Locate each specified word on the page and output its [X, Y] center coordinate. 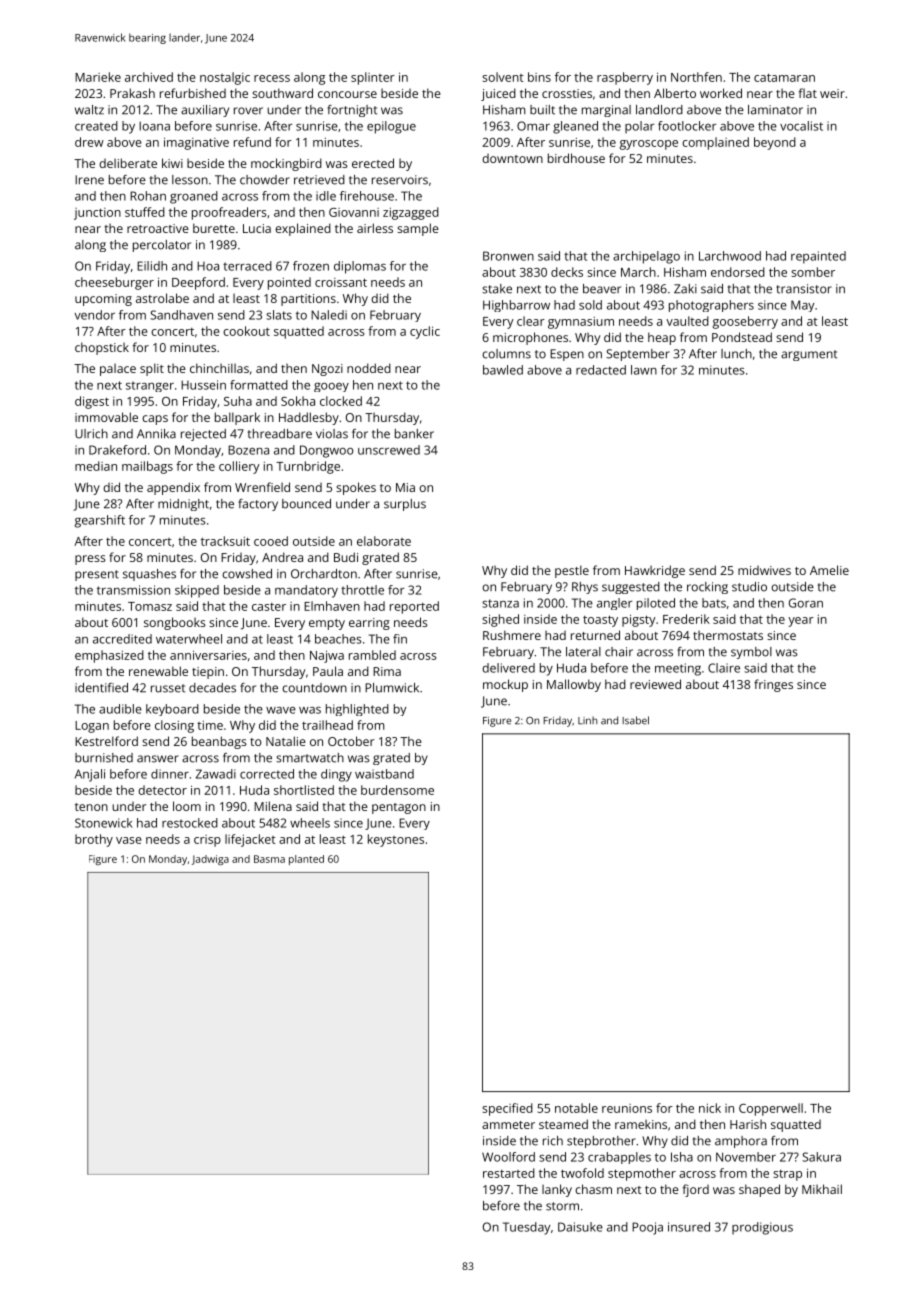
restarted [509, 1173]
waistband [384, 774]
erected [373, 163]
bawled [503, 370]
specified [507, 1109]
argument [809, 355]
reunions [627, 1108]
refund [252, 142]
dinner [170, 774]
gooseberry [745, 322]
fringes [773, 685]
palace [118, 369]
